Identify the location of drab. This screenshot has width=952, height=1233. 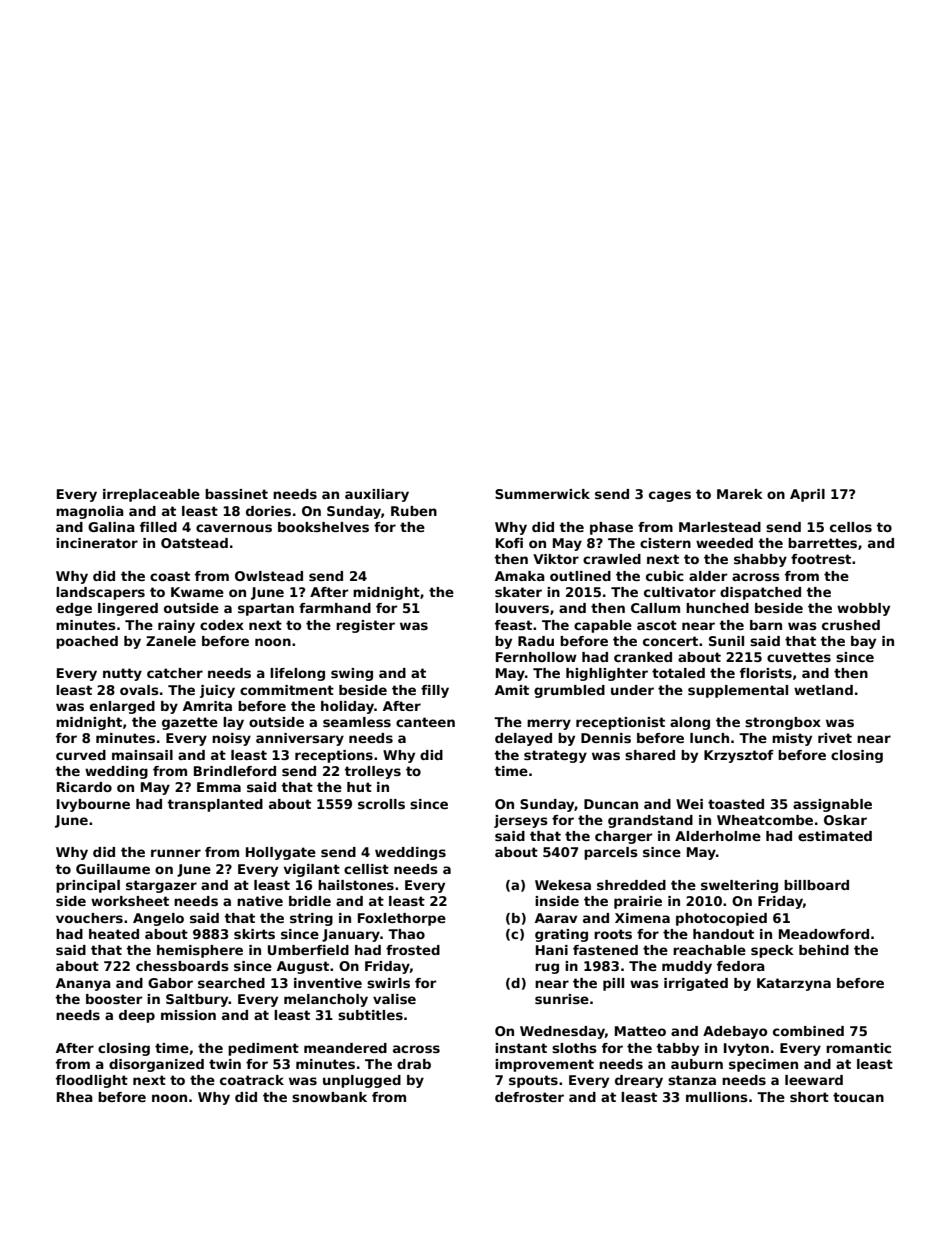
(414, 1064).
